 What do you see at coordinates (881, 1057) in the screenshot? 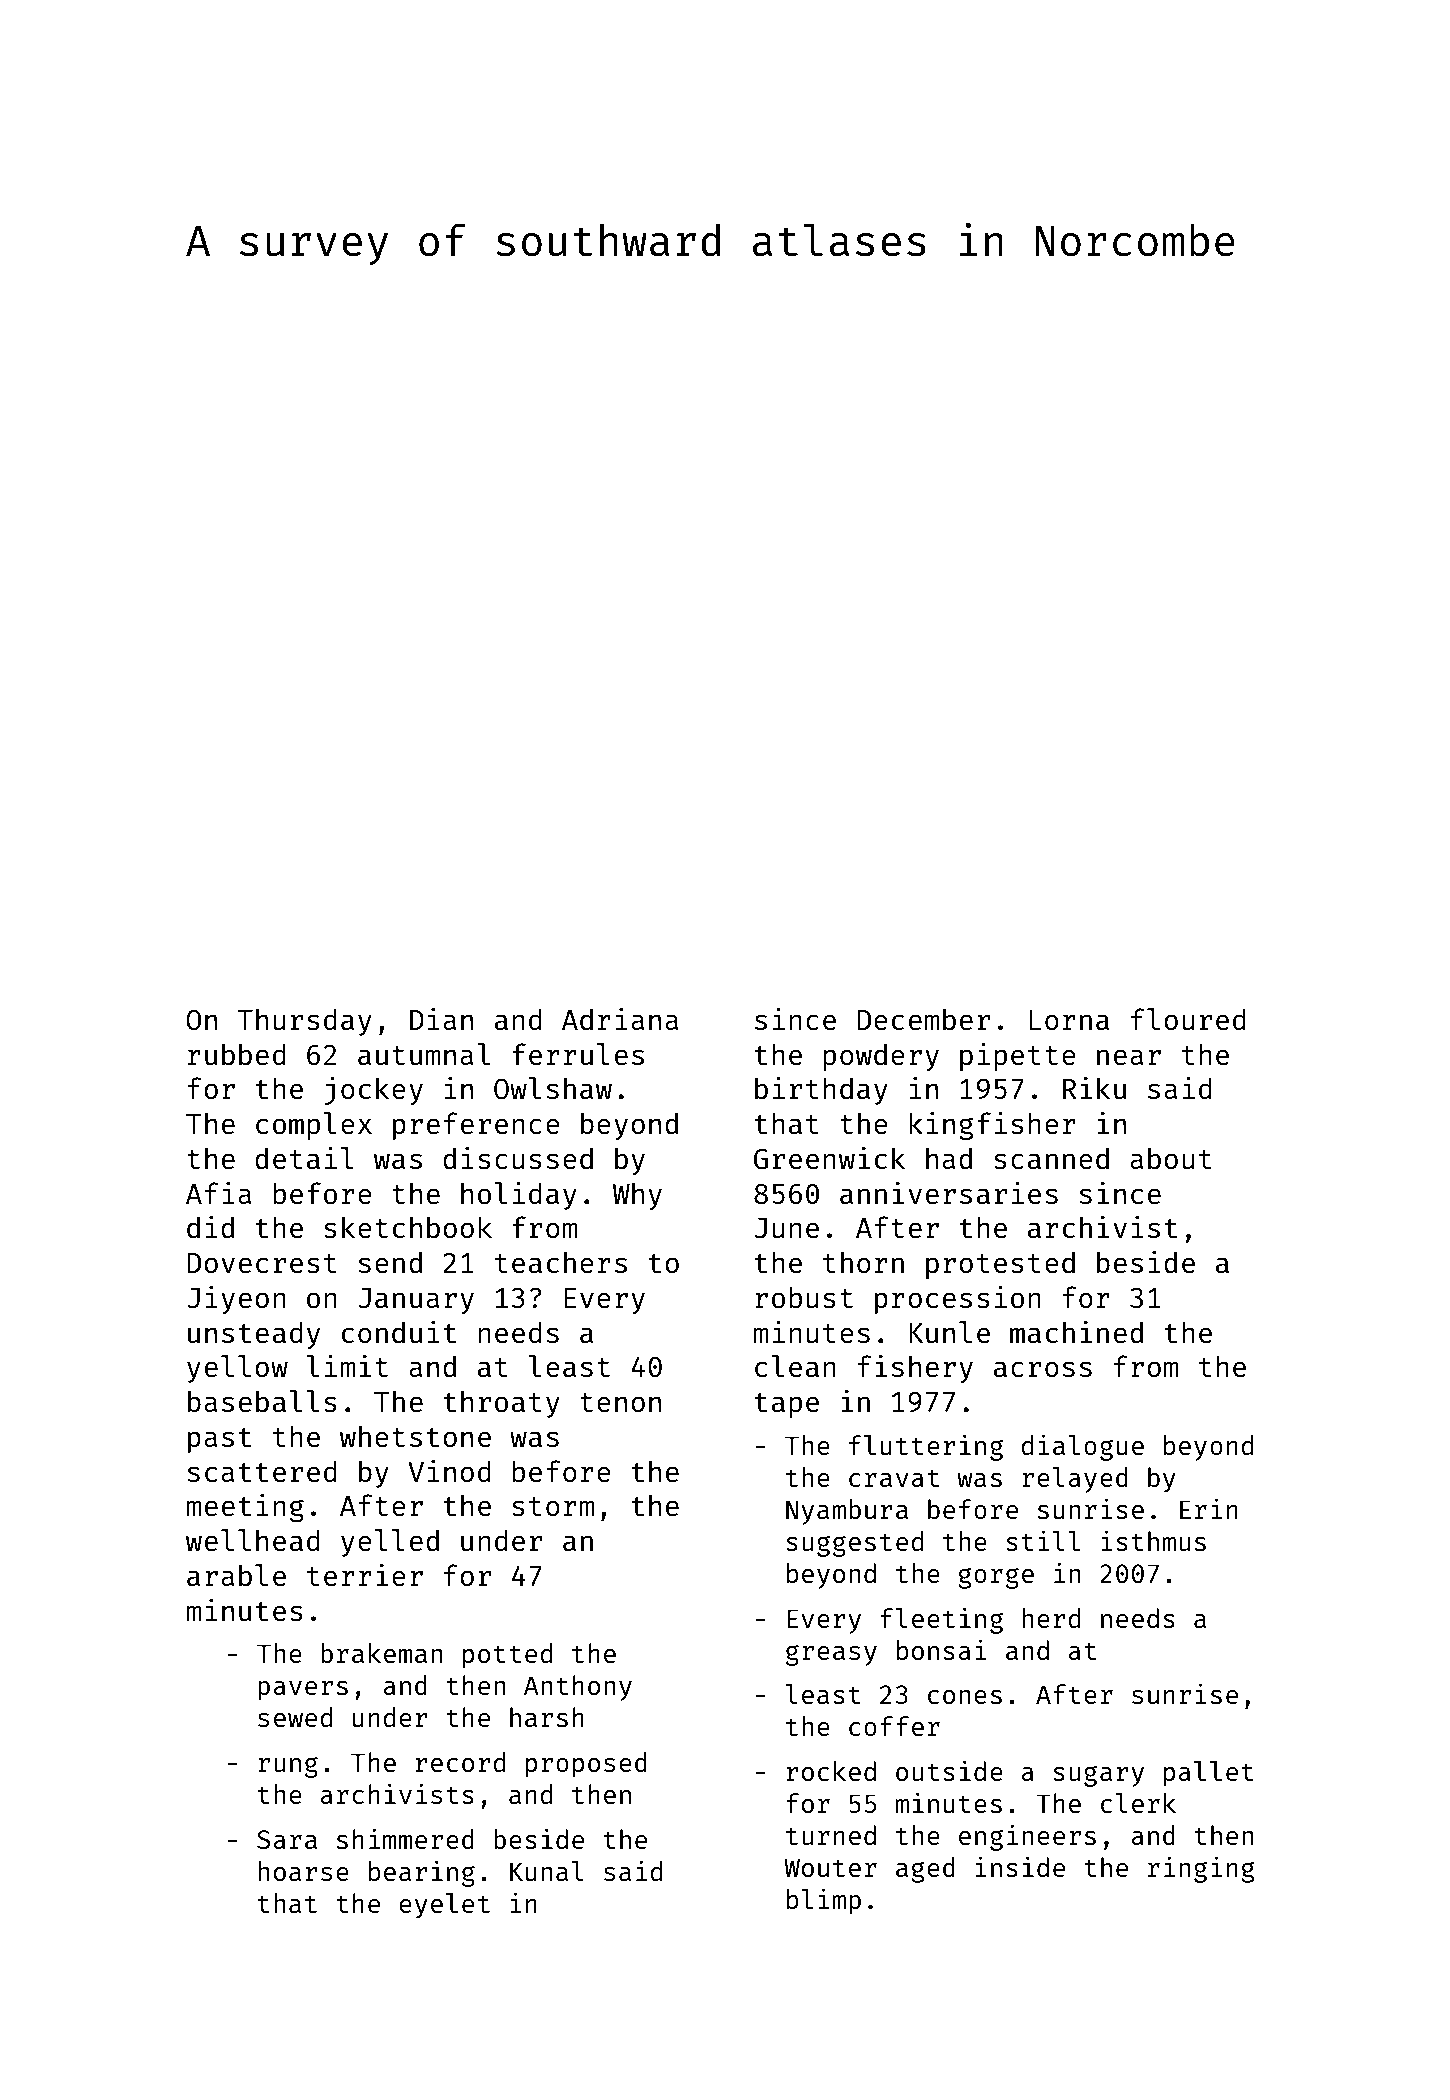
I see `powdery` at bounding box center [881, 1057].
